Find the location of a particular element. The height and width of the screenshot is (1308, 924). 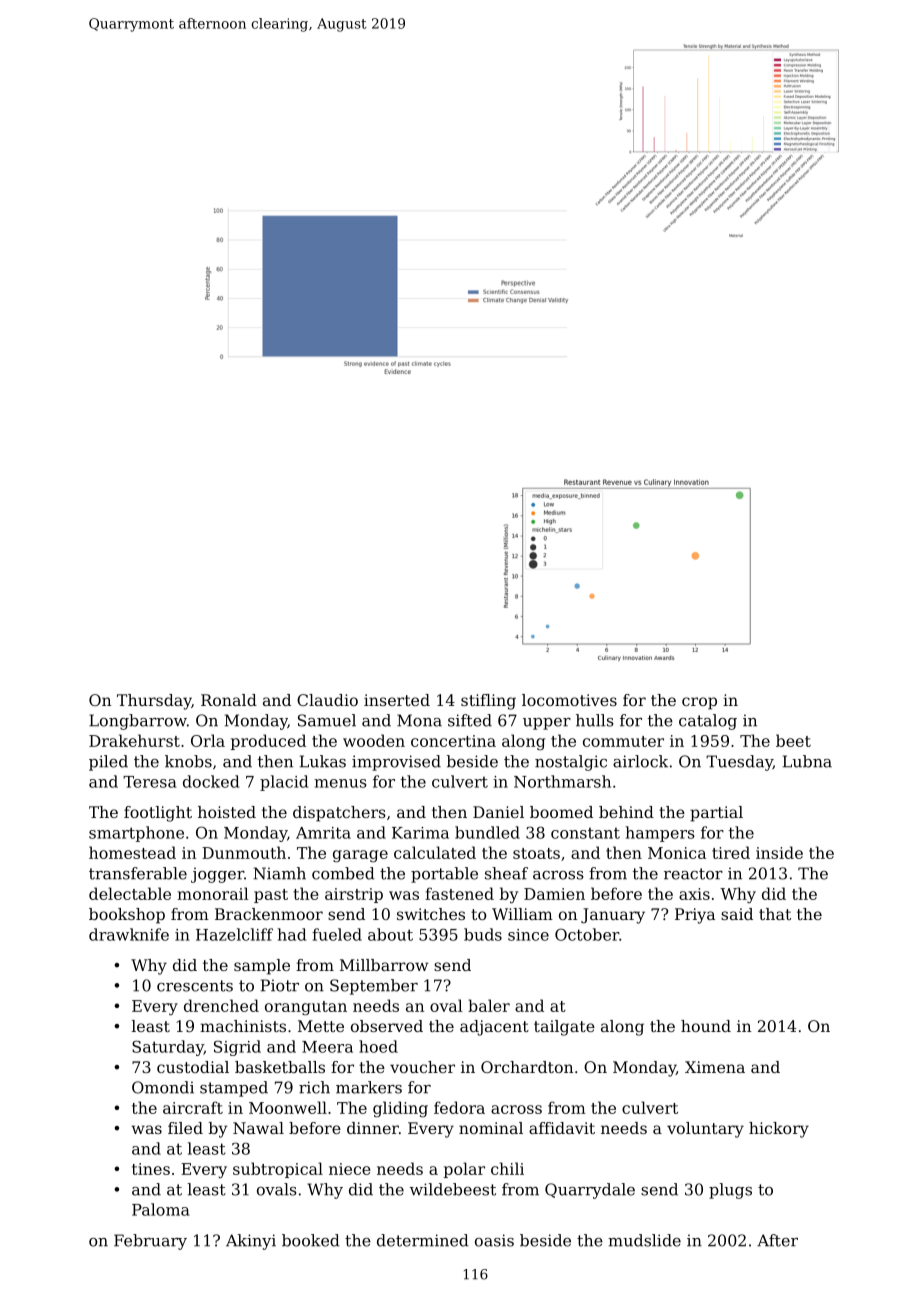

hound is located at coordinates (706, 1026).
